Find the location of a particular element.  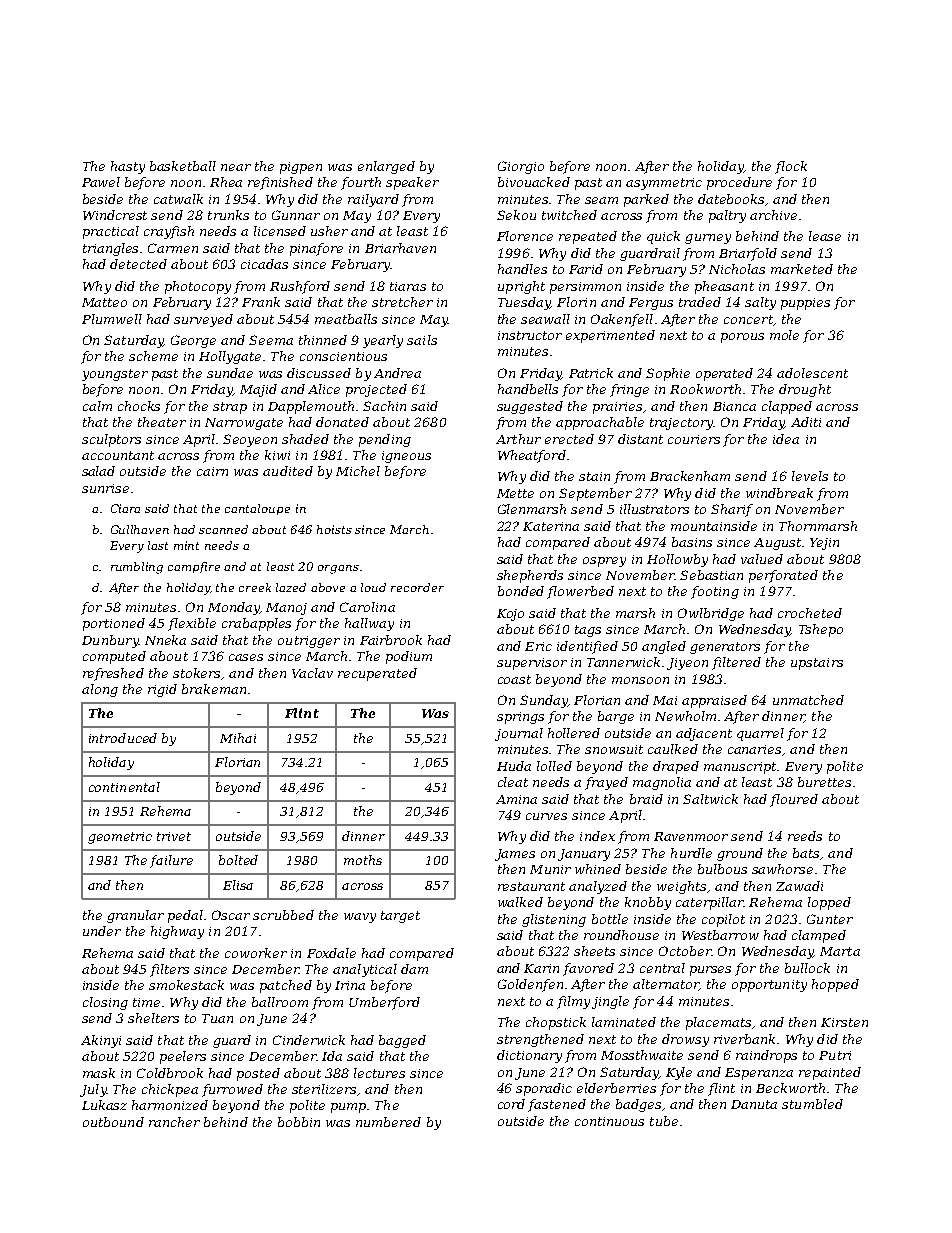

manuscript is located at coordinates (740, 768).
